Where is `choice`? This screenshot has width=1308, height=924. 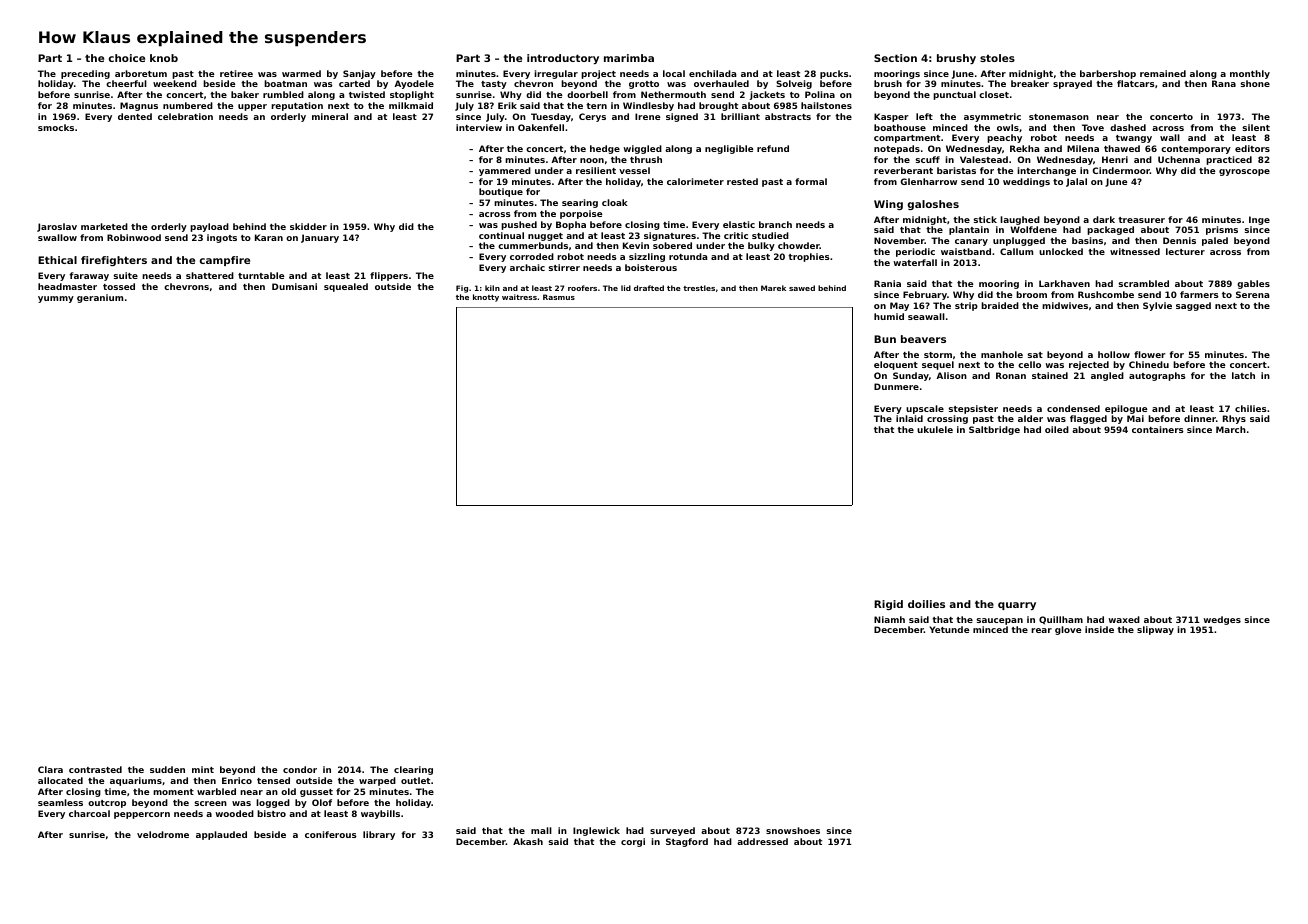 choice is located at coordinates (127, 58).
